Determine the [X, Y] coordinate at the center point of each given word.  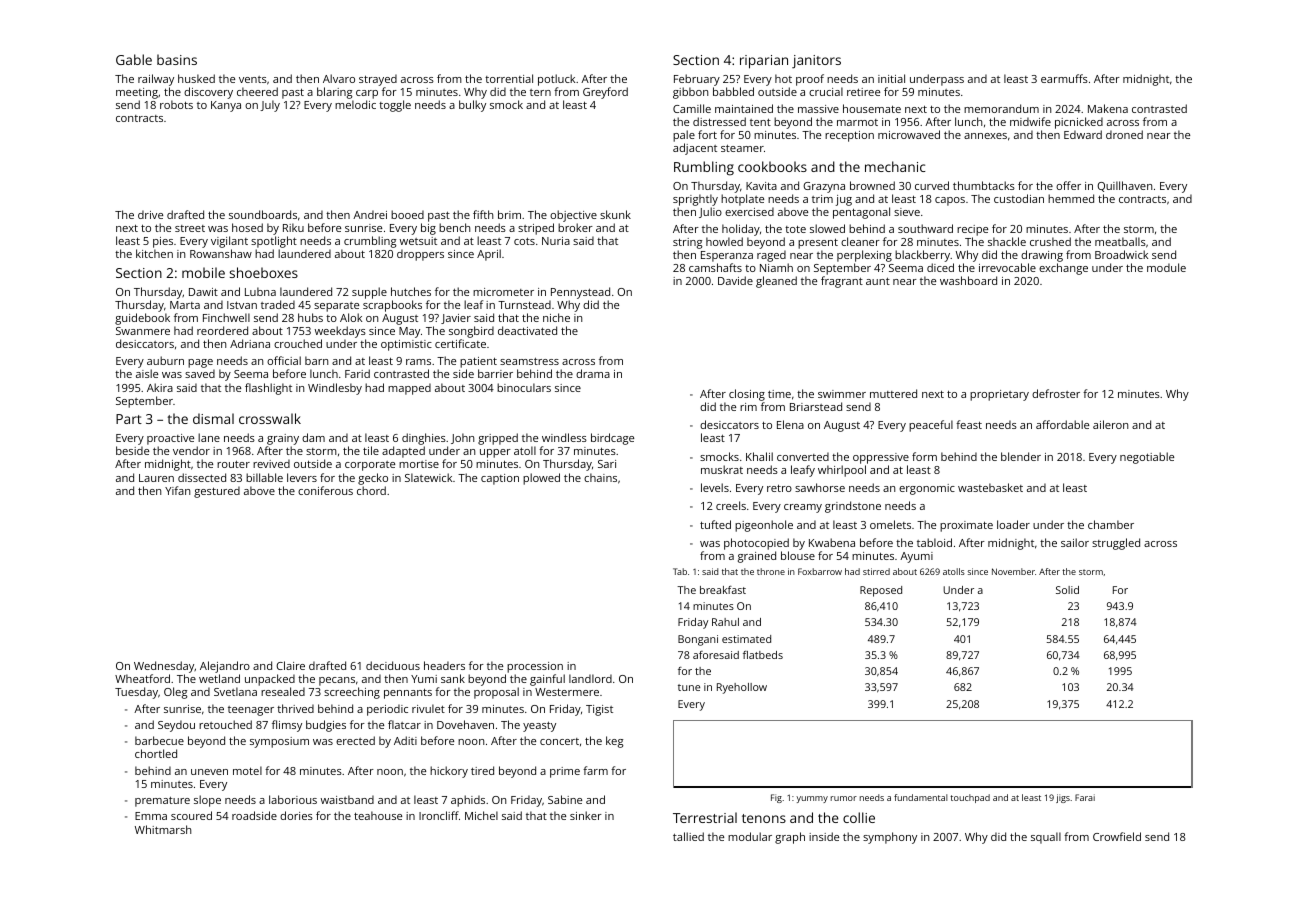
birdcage [612, 439]
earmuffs [1064, 78]
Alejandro [225, 667]
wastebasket [990, 487]
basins [177, 59]
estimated [746, 639]
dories [296, 815]
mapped [409, 389]
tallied [688, 836]
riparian [764, 62]
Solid [1067, 590]
